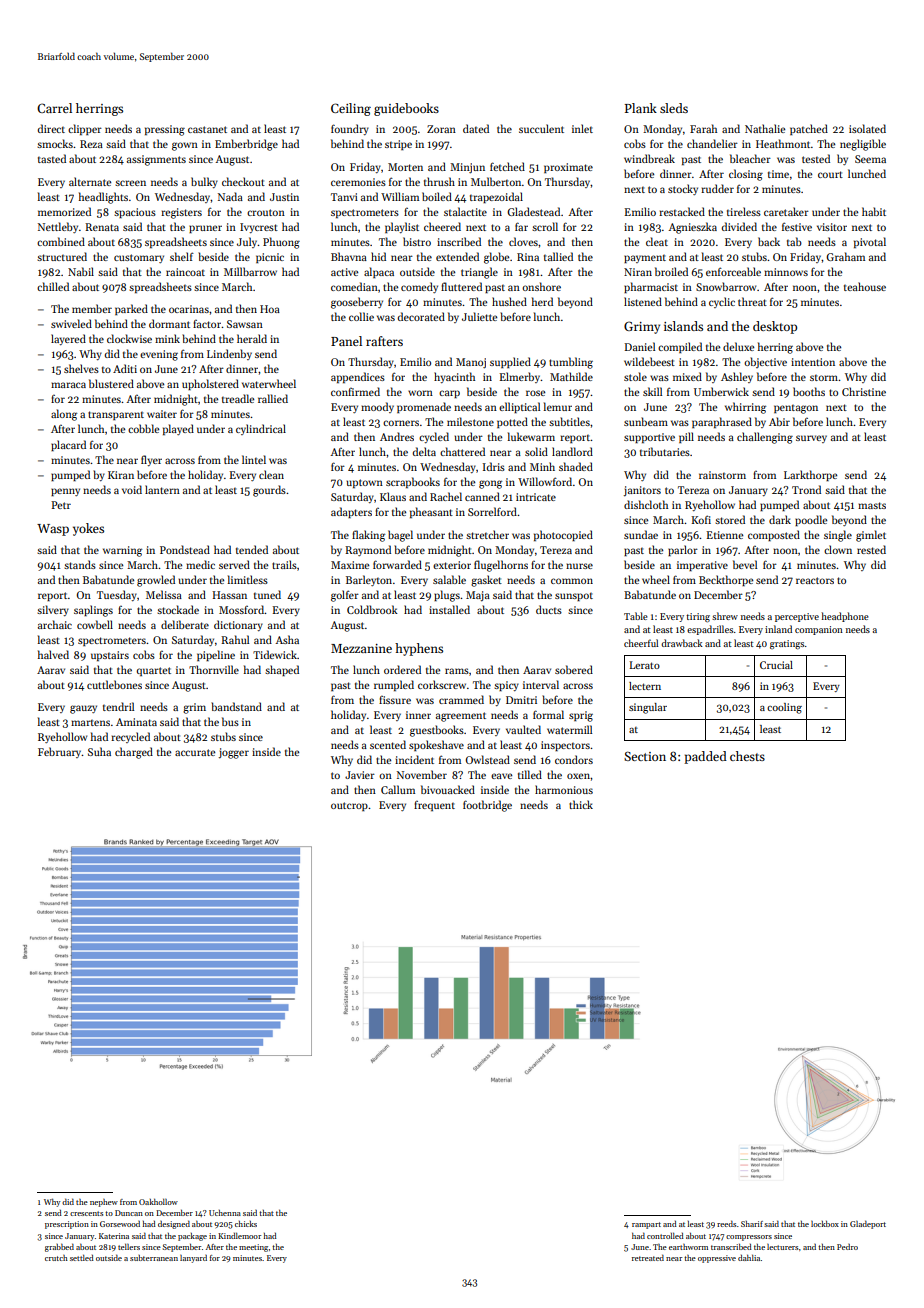 This image has width=924, height=1308. Describe the element at coordinates (349, 806) in the image. I see `outcrop` at that location.
